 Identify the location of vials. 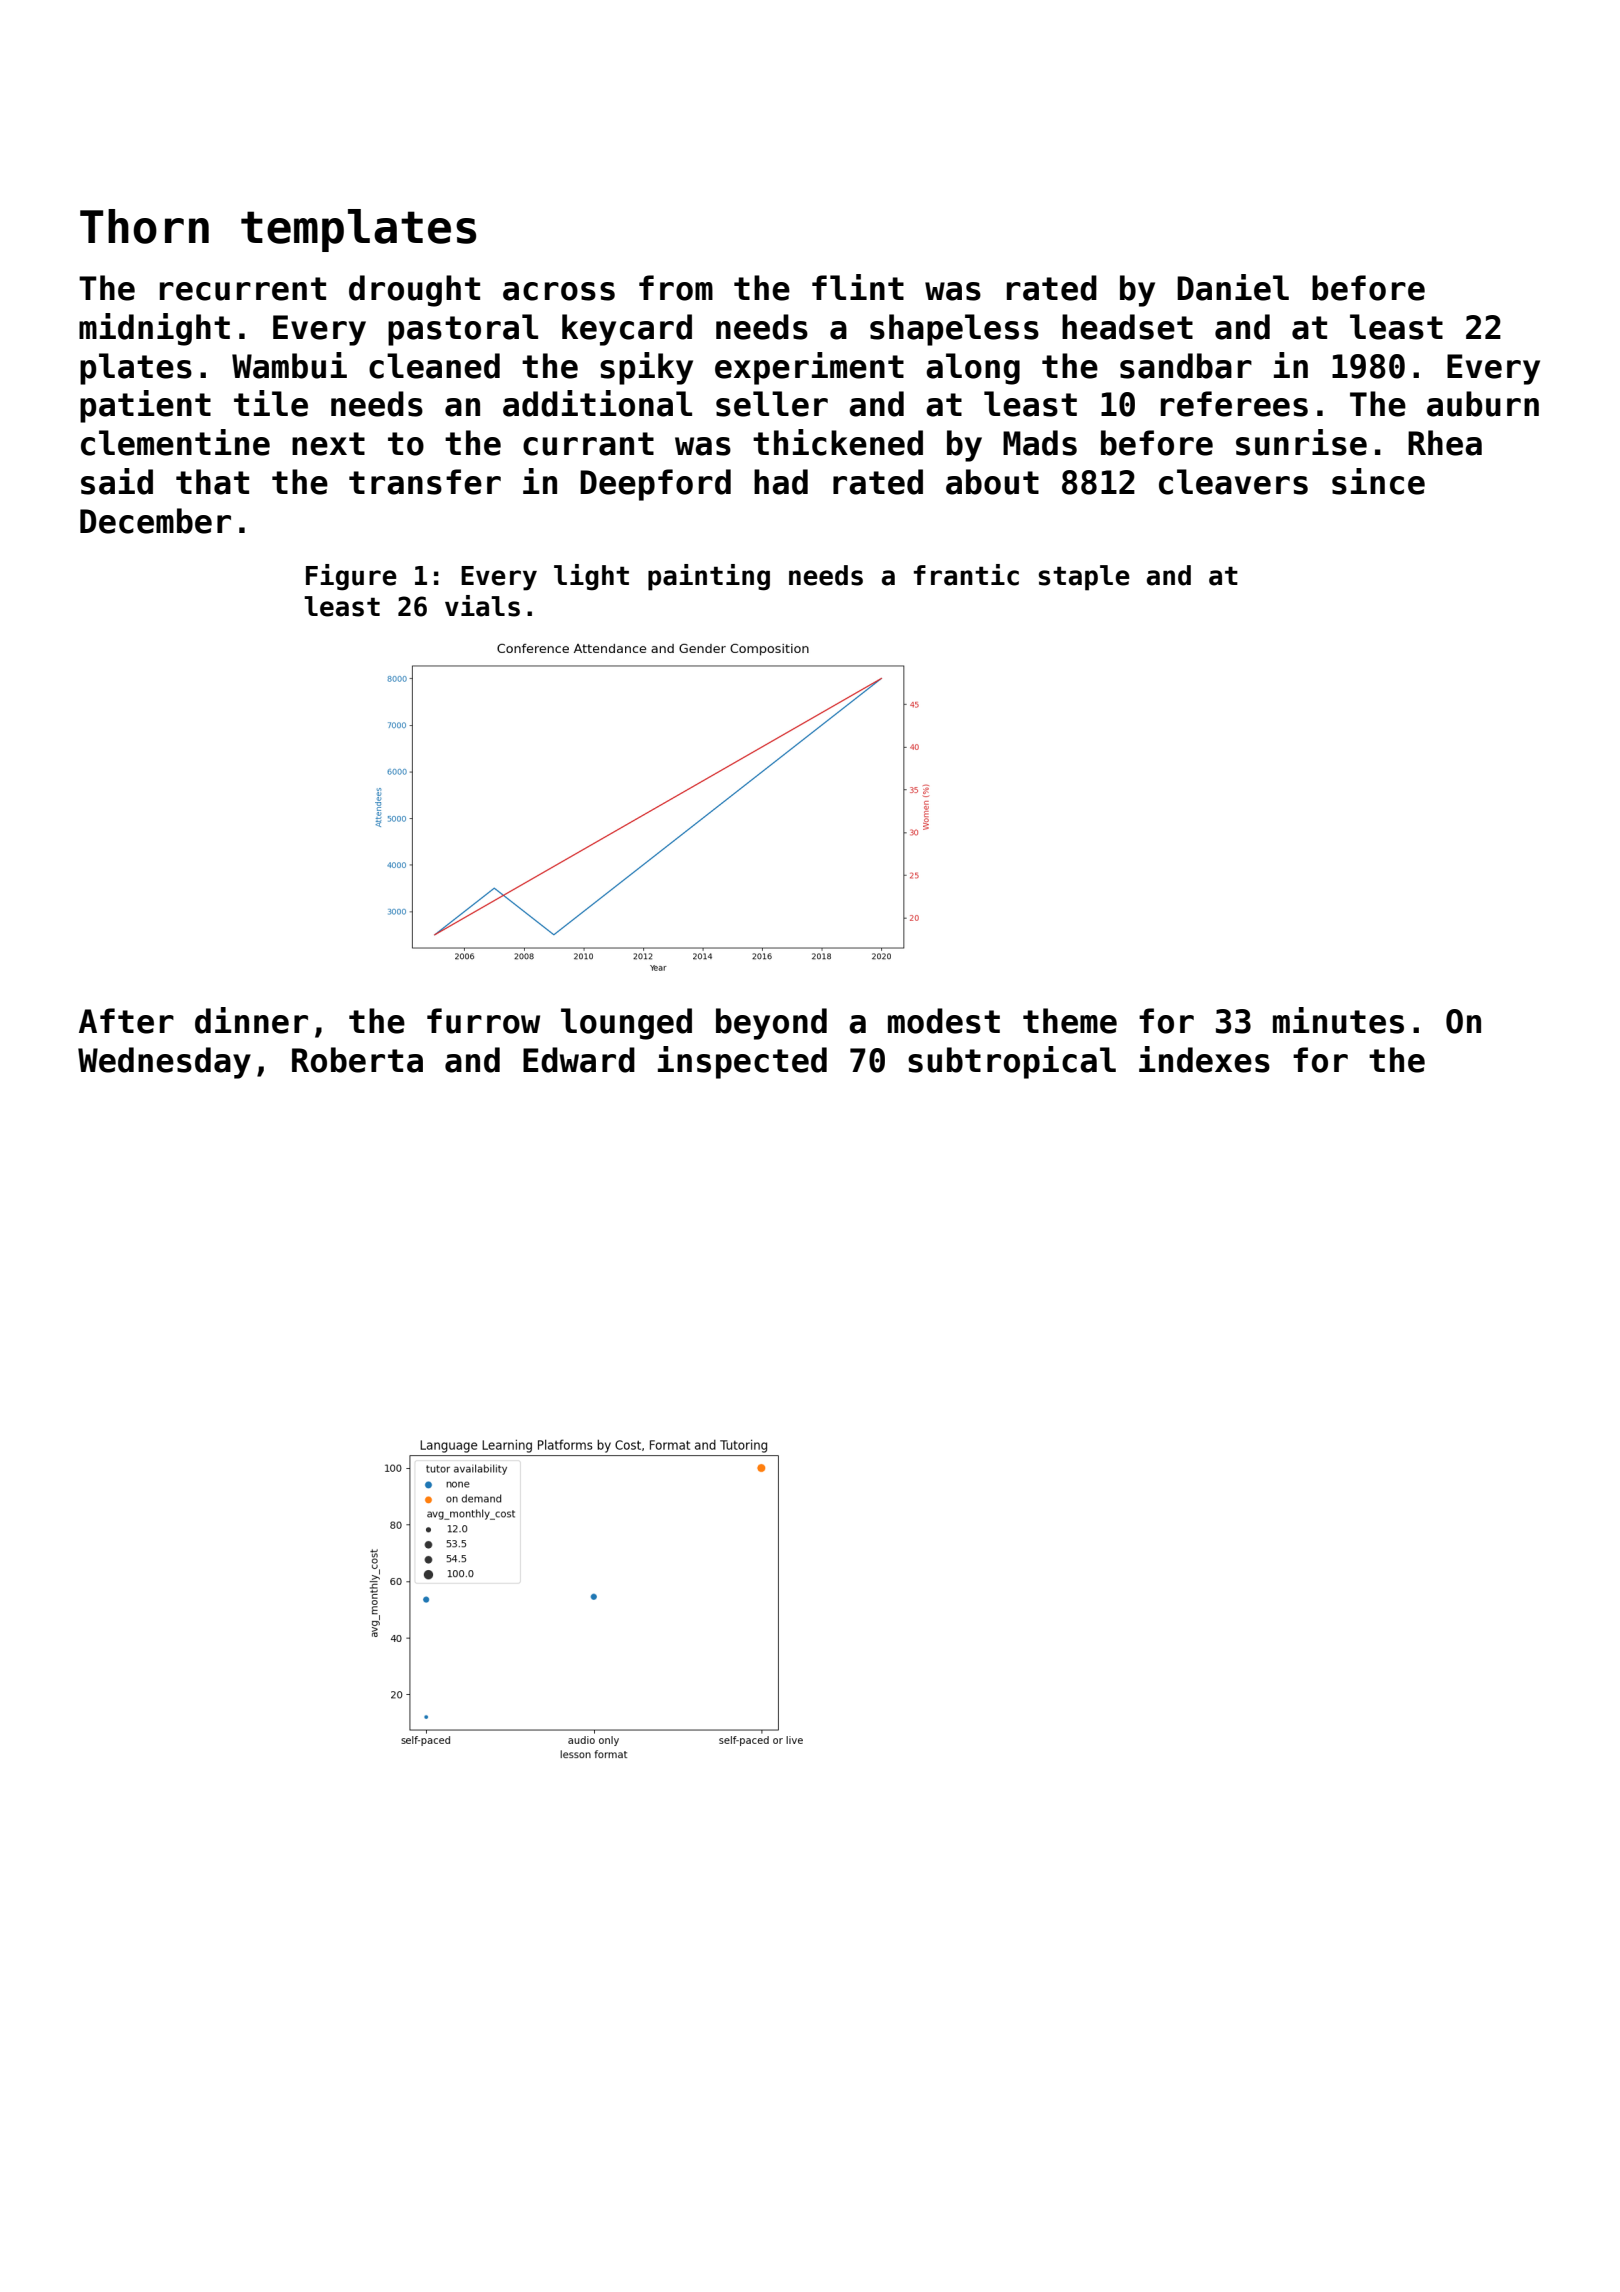
(482, 606).
